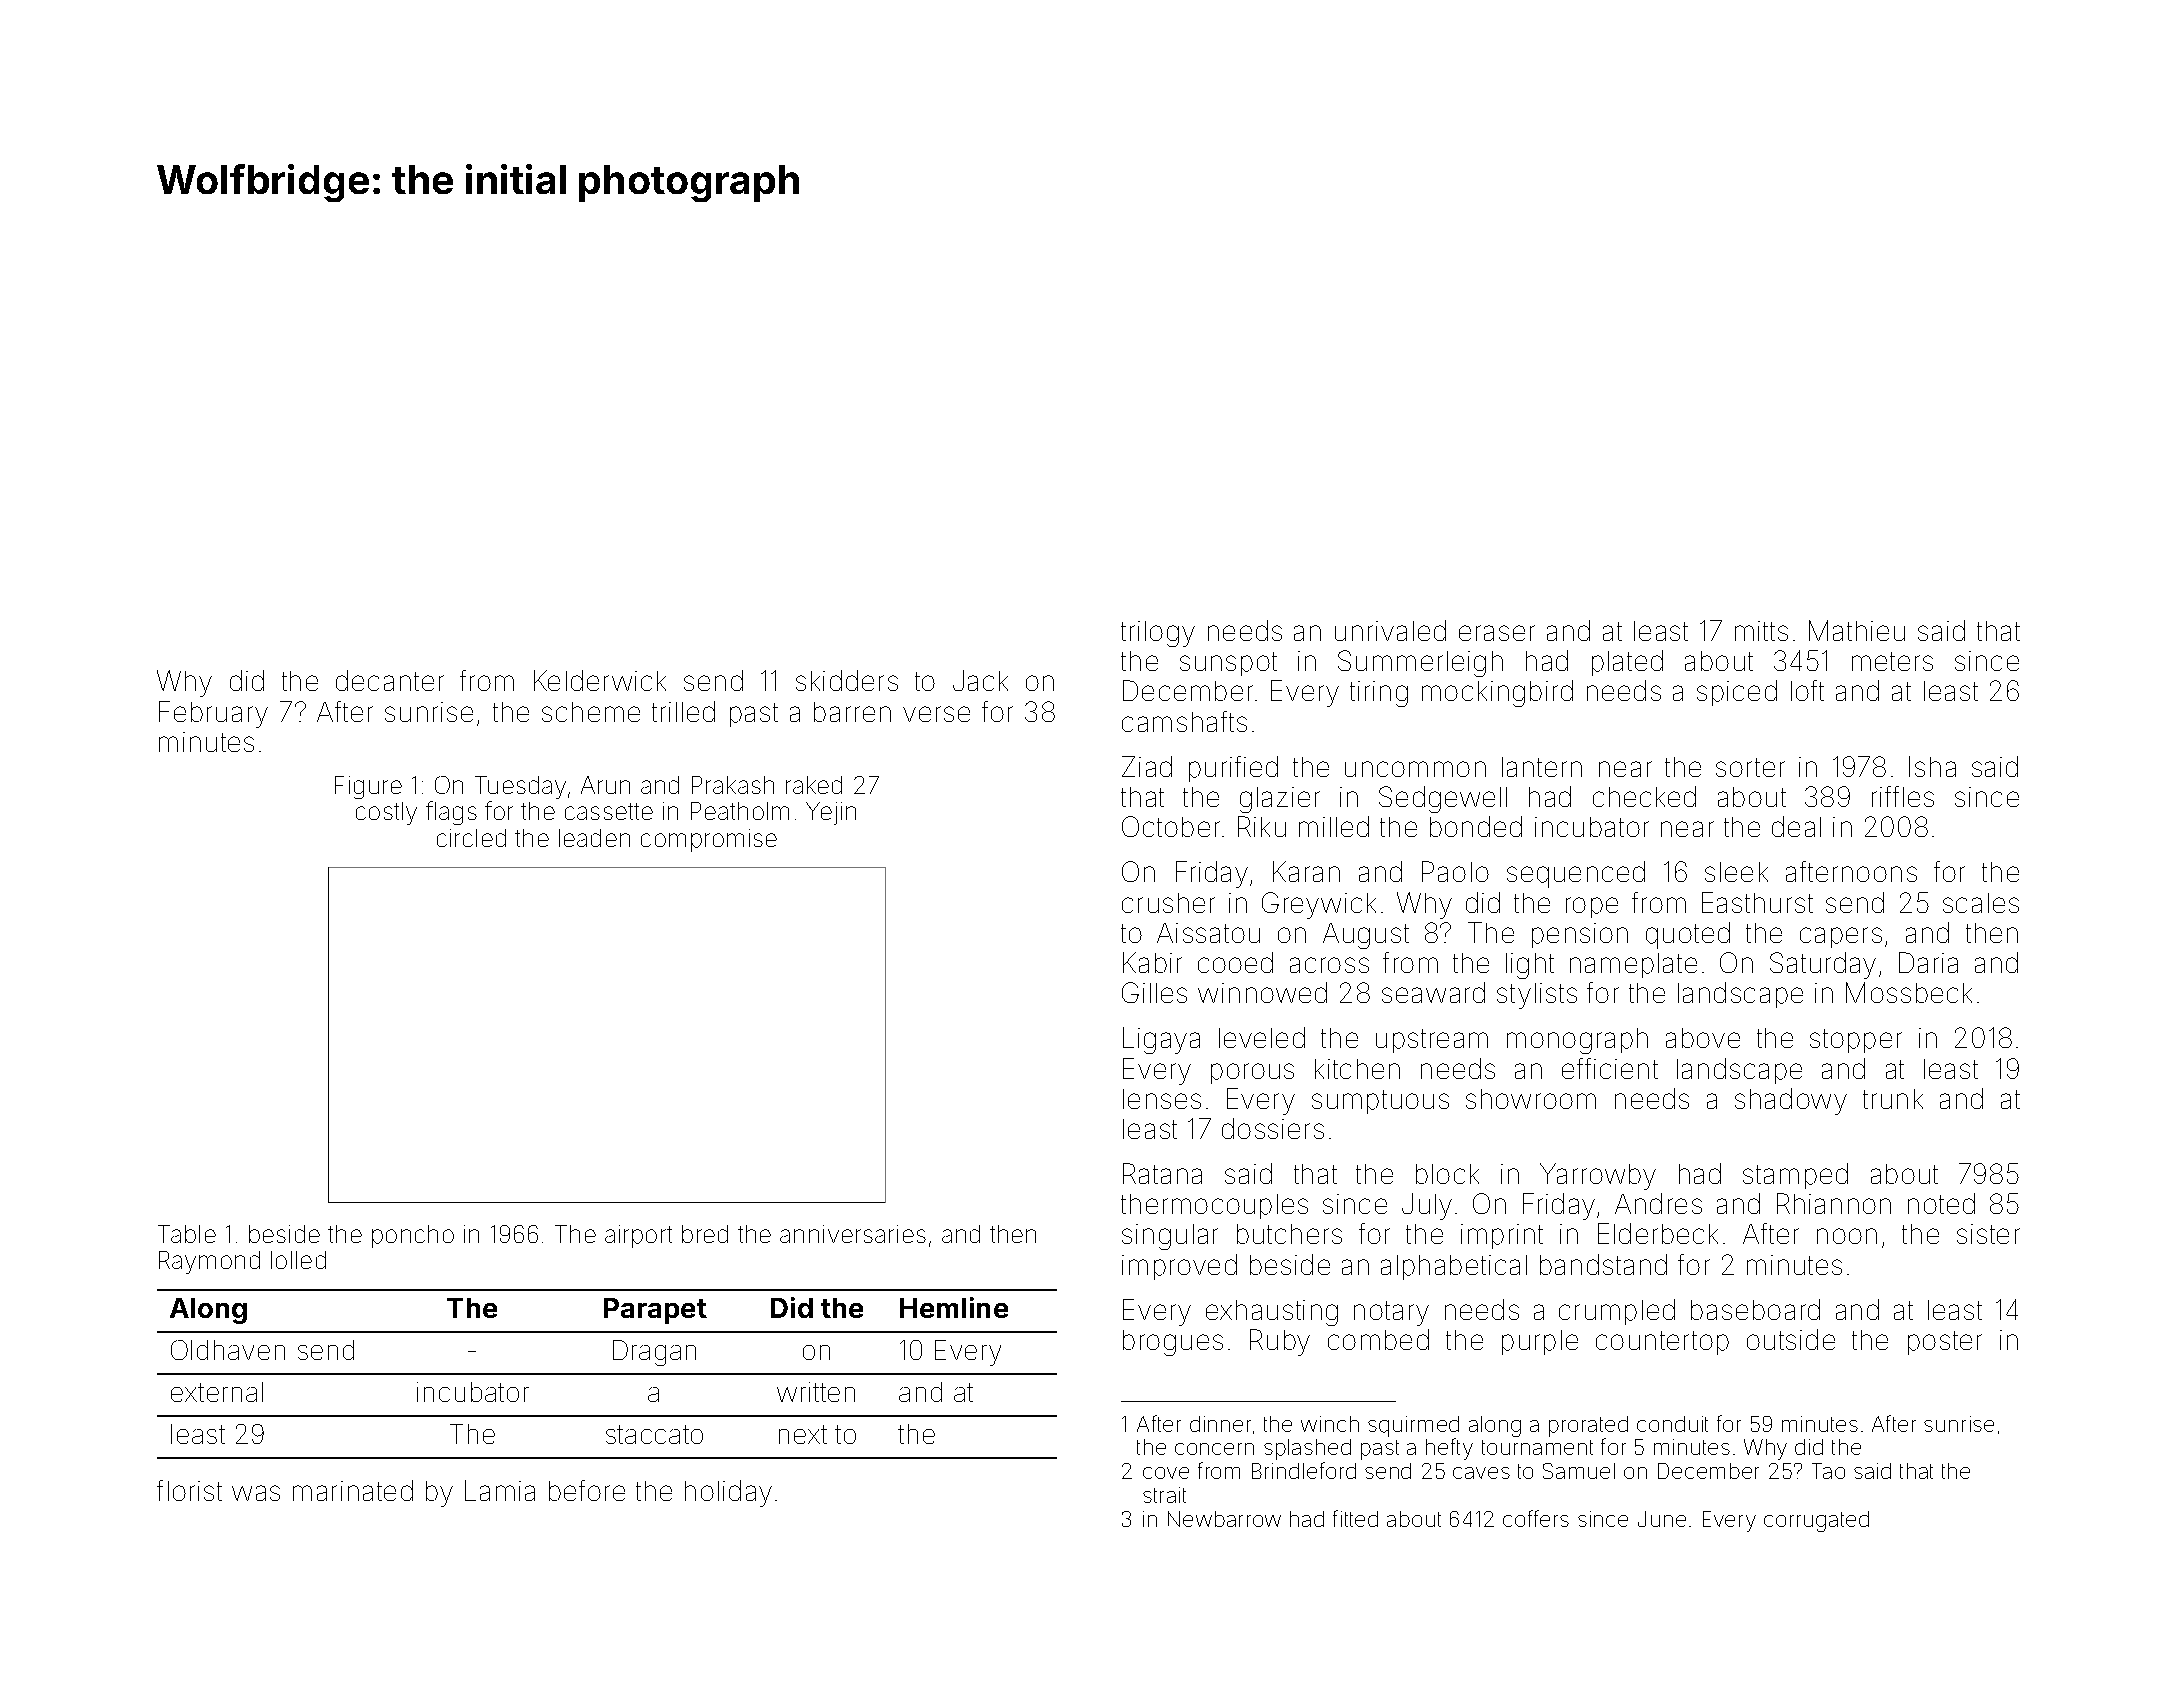 The width and height of the document is (2178, 1683). What do you see at coordinates (471, 838) in the document?
I see `circled` at bounding box center [471, 838].
